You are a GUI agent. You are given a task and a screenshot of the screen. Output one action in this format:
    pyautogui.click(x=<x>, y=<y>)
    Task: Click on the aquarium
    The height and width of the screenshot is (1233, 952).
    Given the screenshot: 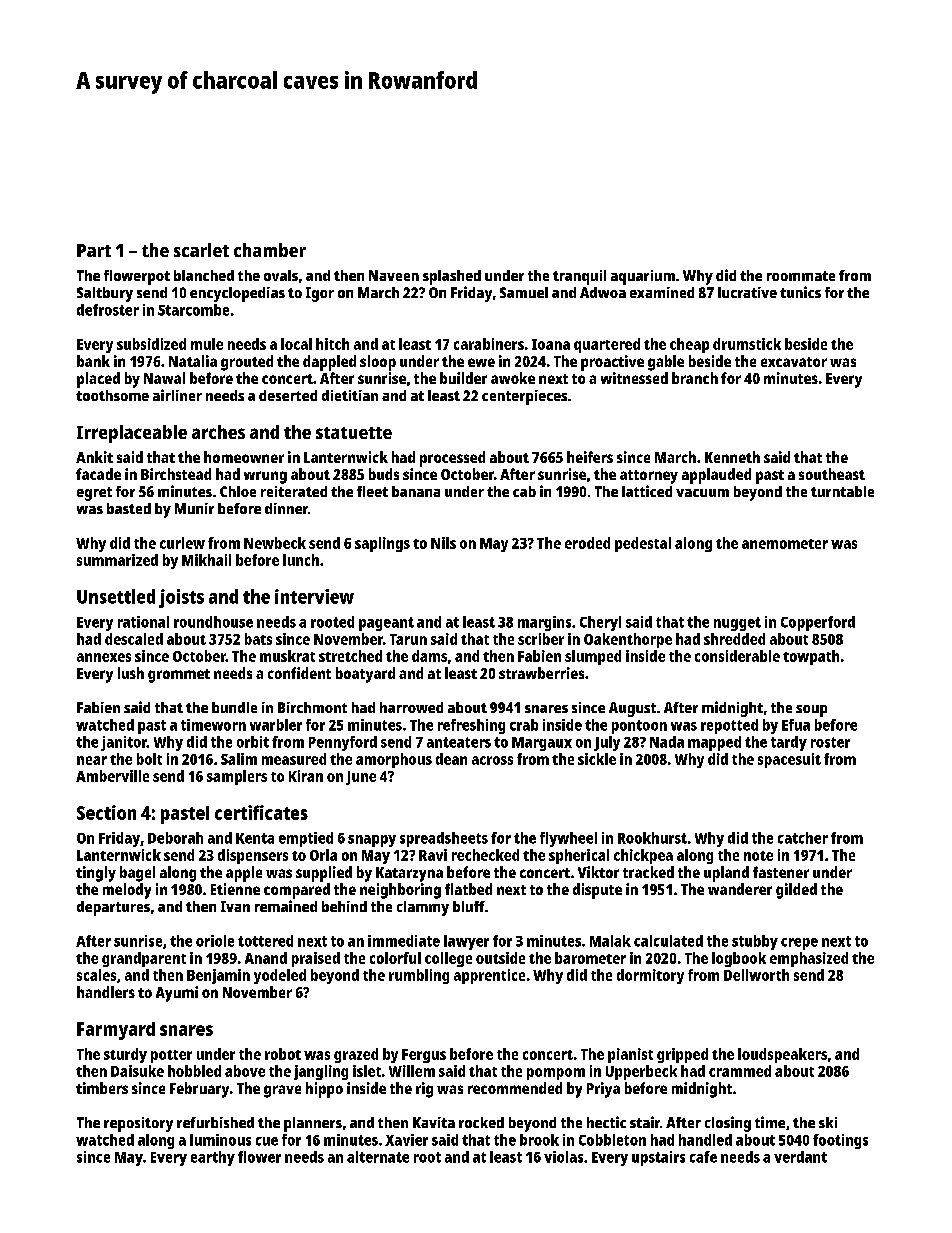 What is the action you would take?
    pyautogui.click(x=643, y=277)
